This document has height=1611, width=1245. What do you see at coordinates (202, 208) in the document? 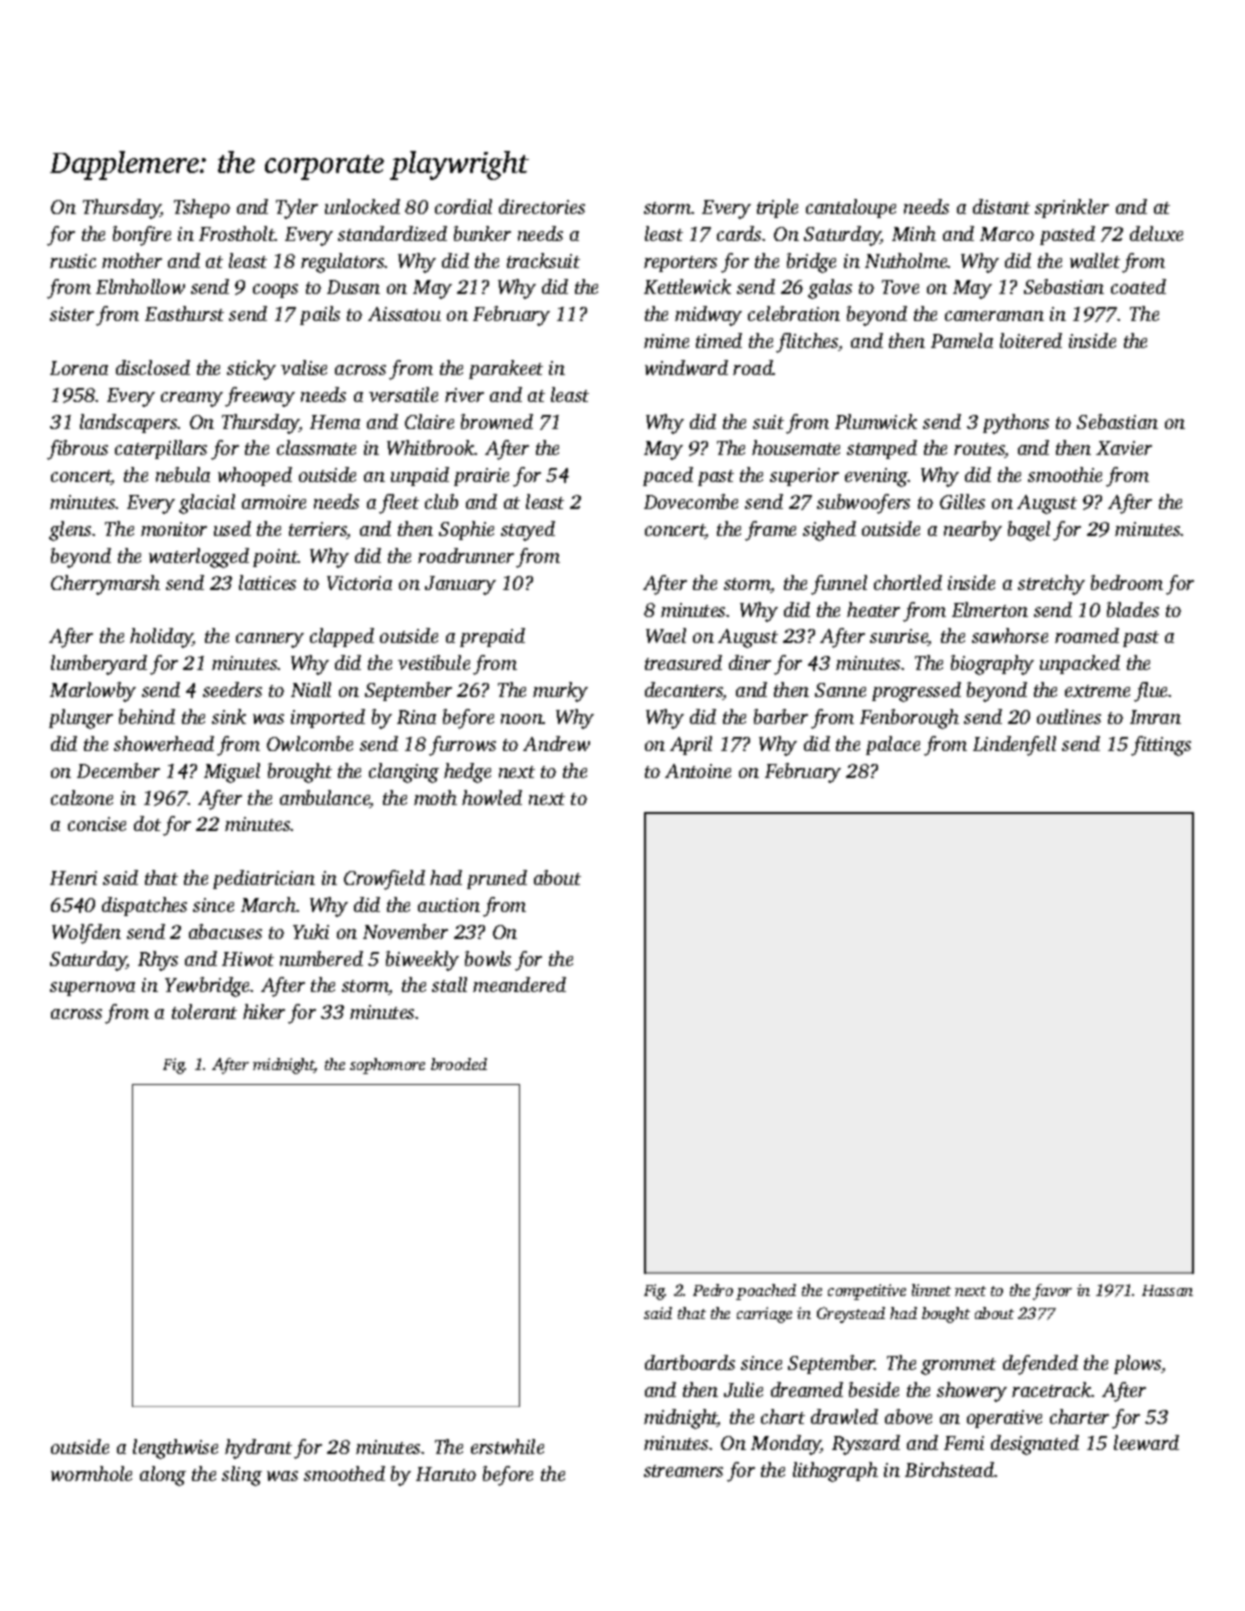
I see `Tshepo` at bounding box center [202, 208].
